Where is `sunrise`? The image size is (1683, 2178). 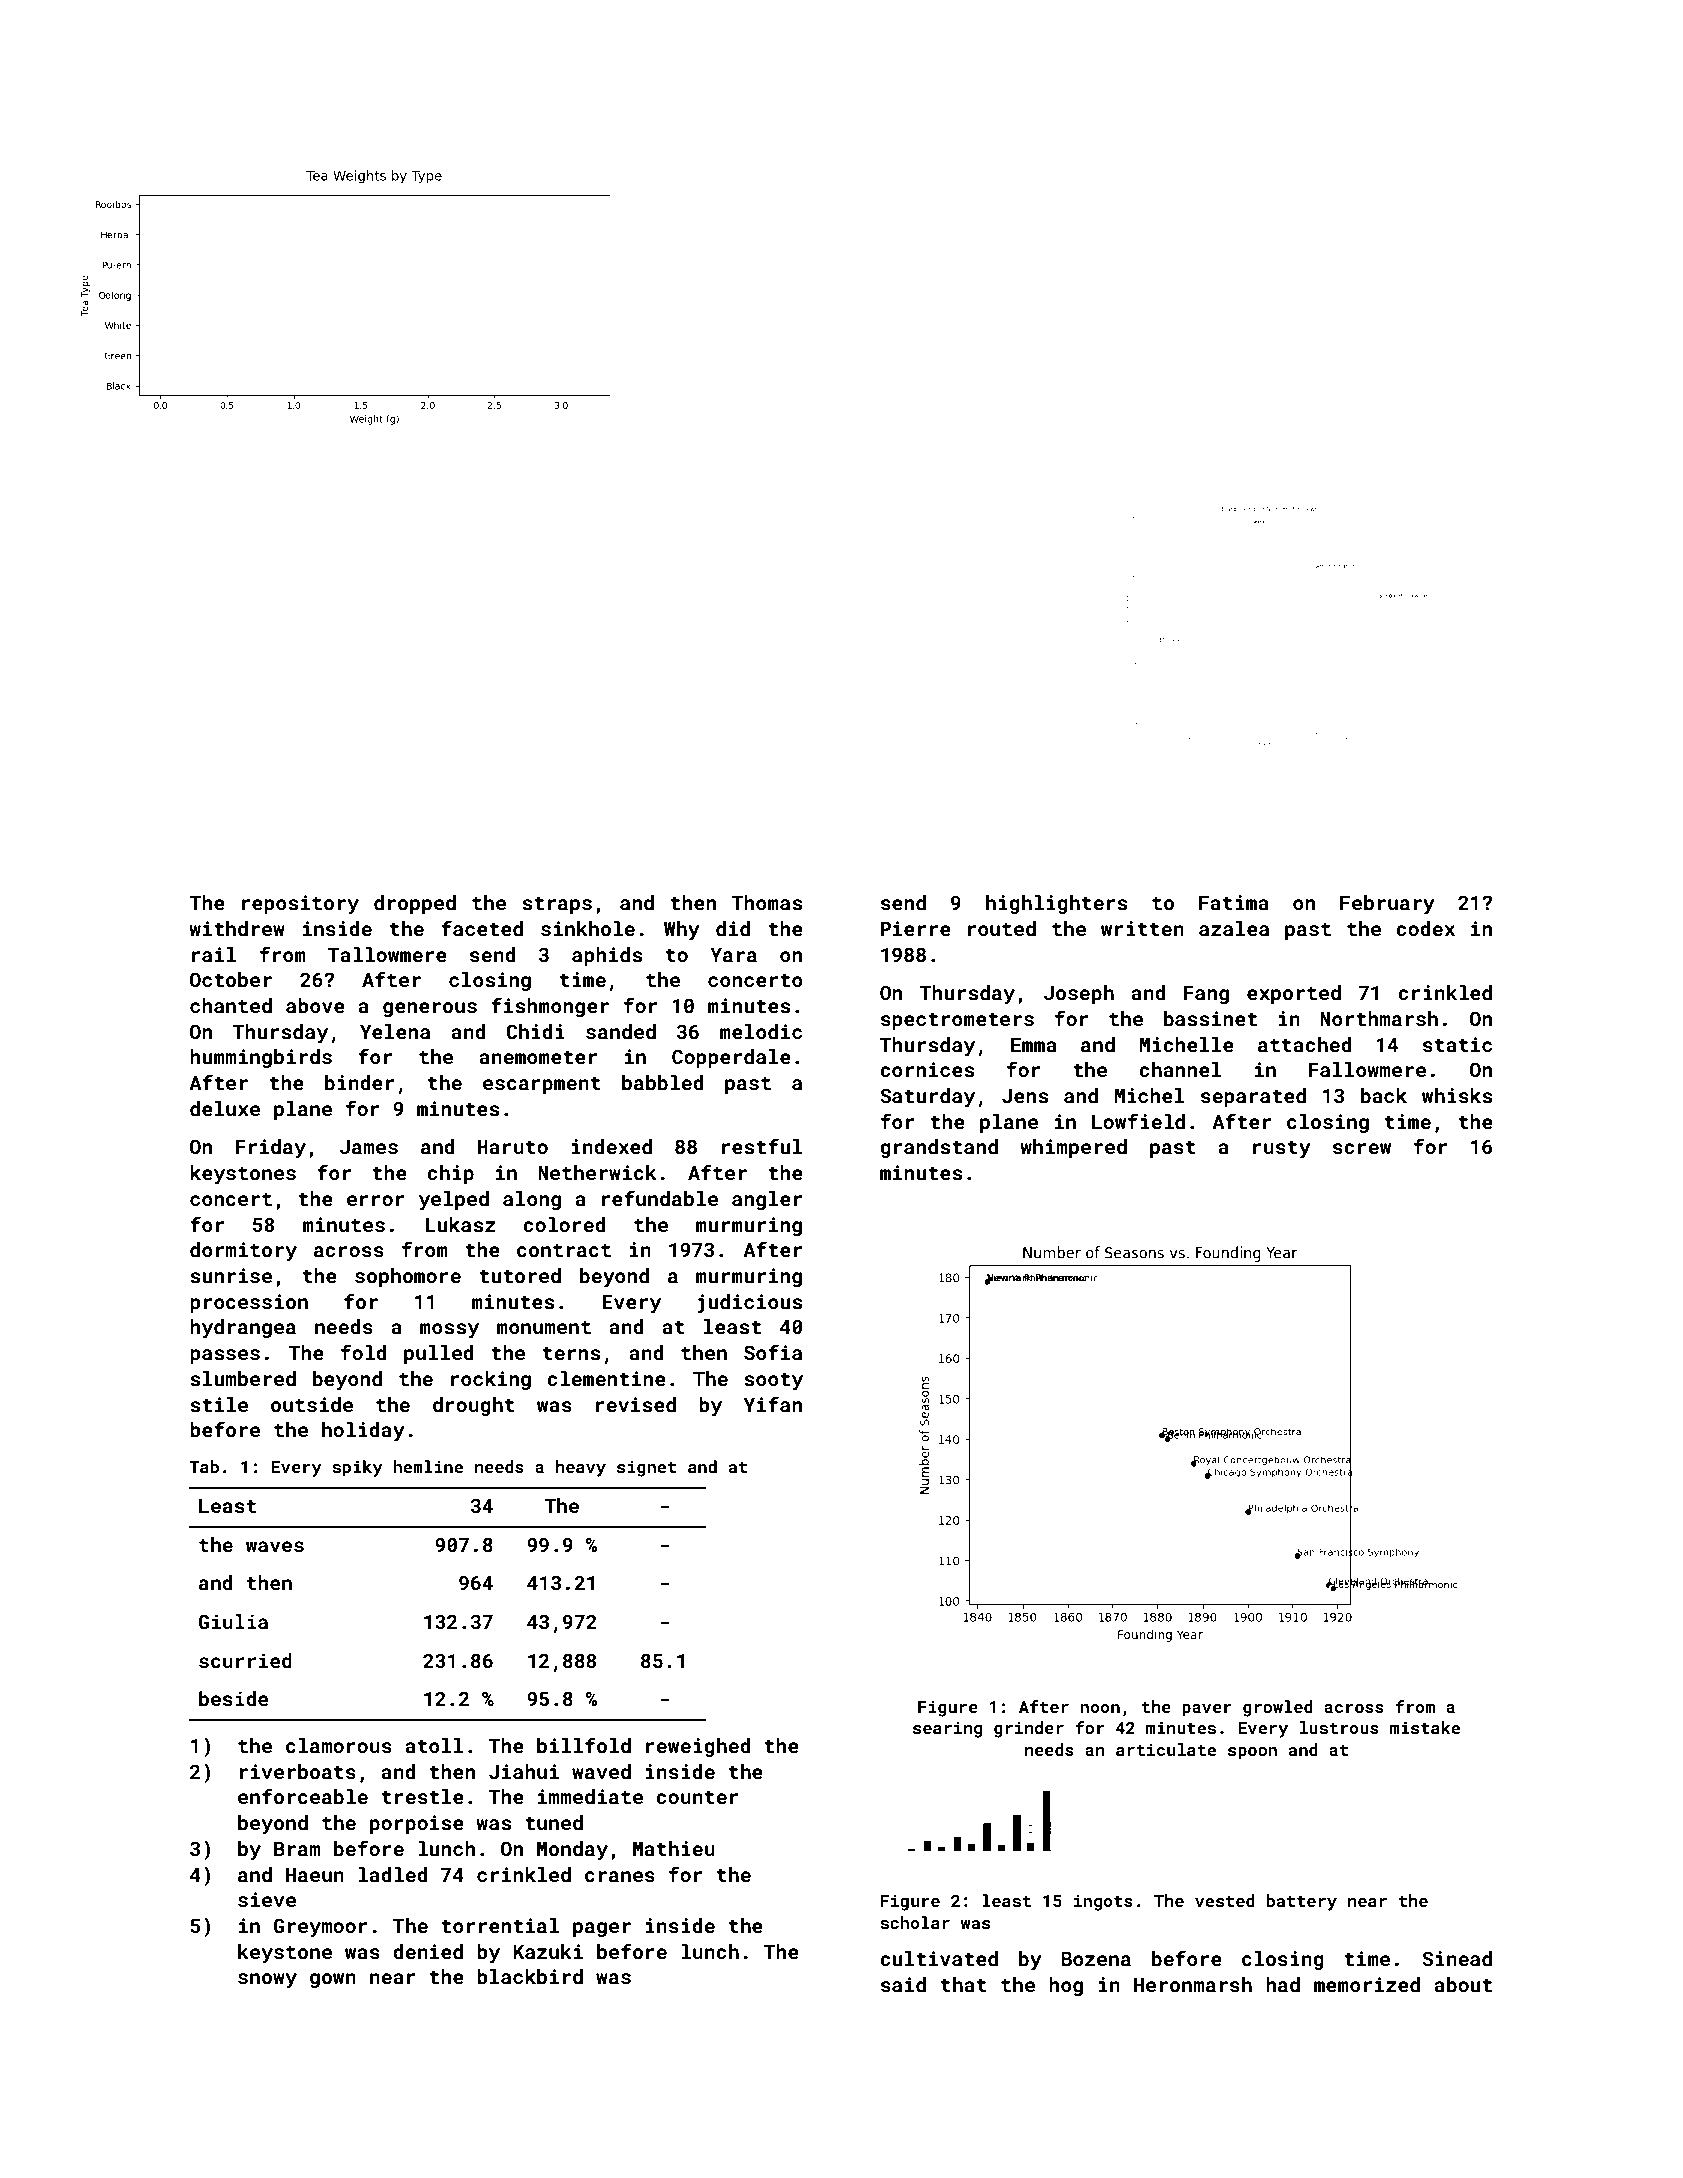 sunrise is located at coordinates (231, 1275).
